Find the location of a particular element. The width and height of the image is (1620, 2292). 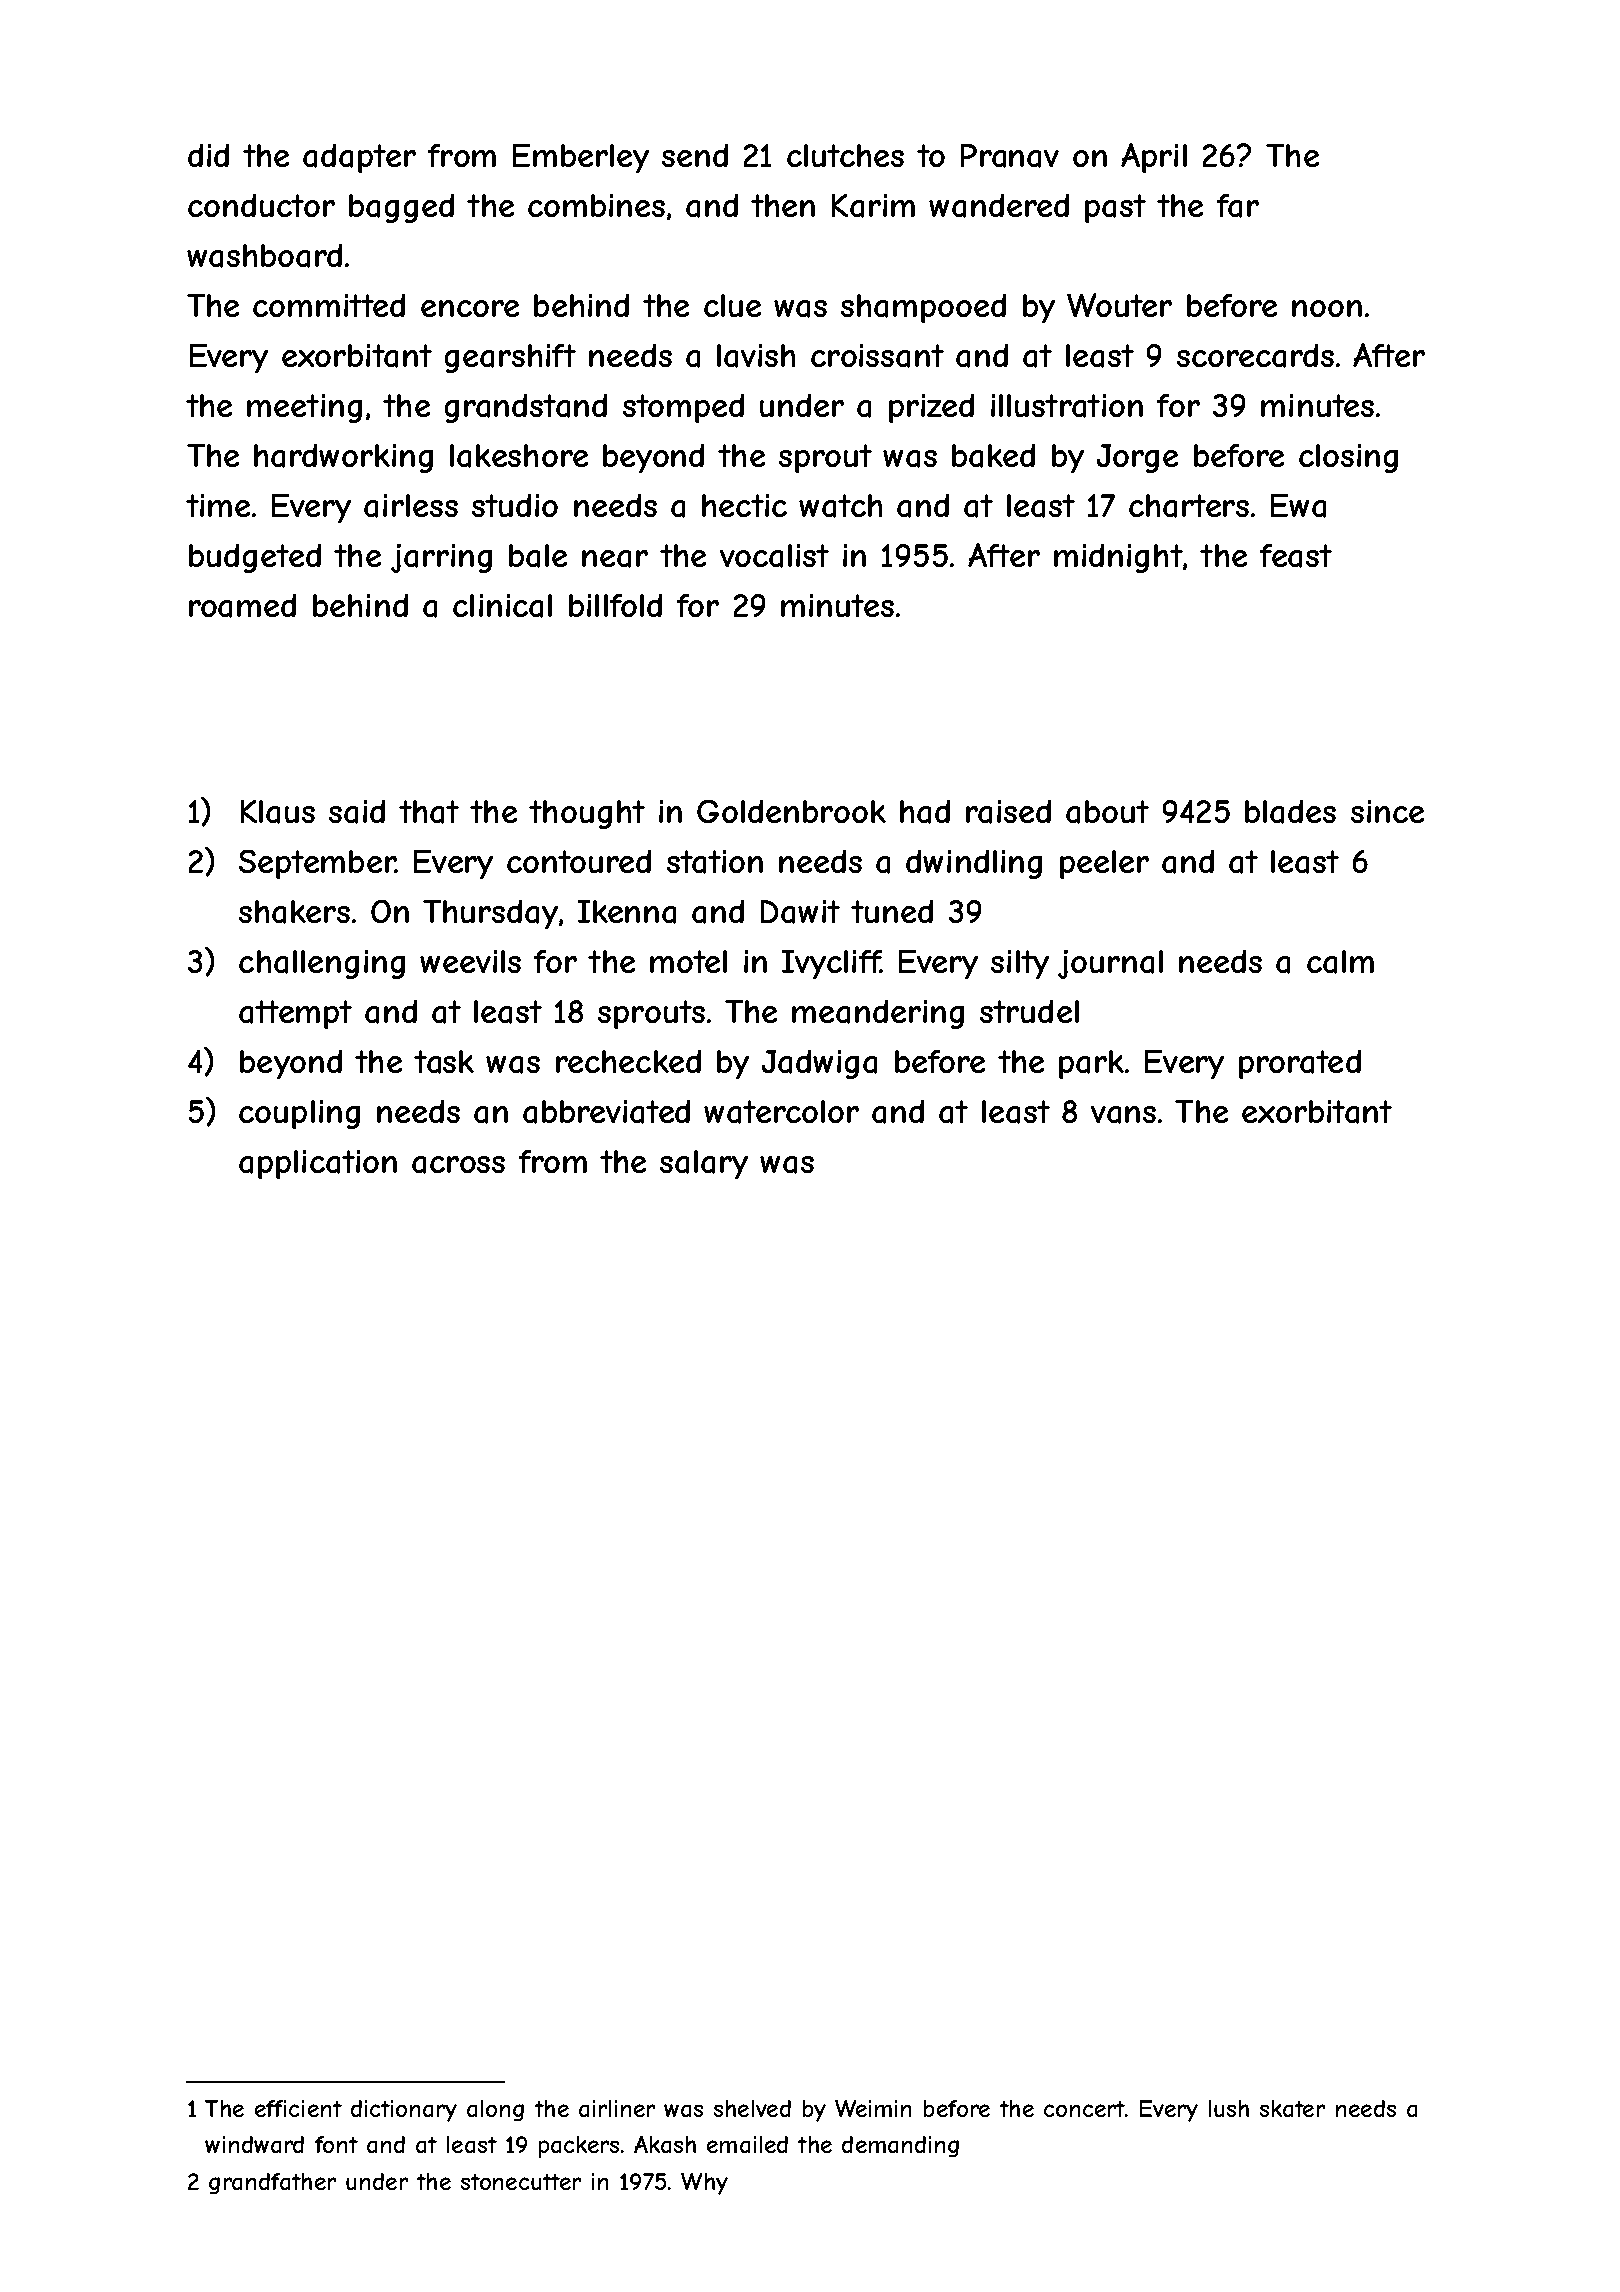

Pranav is located at coordinates (1010, 156).
